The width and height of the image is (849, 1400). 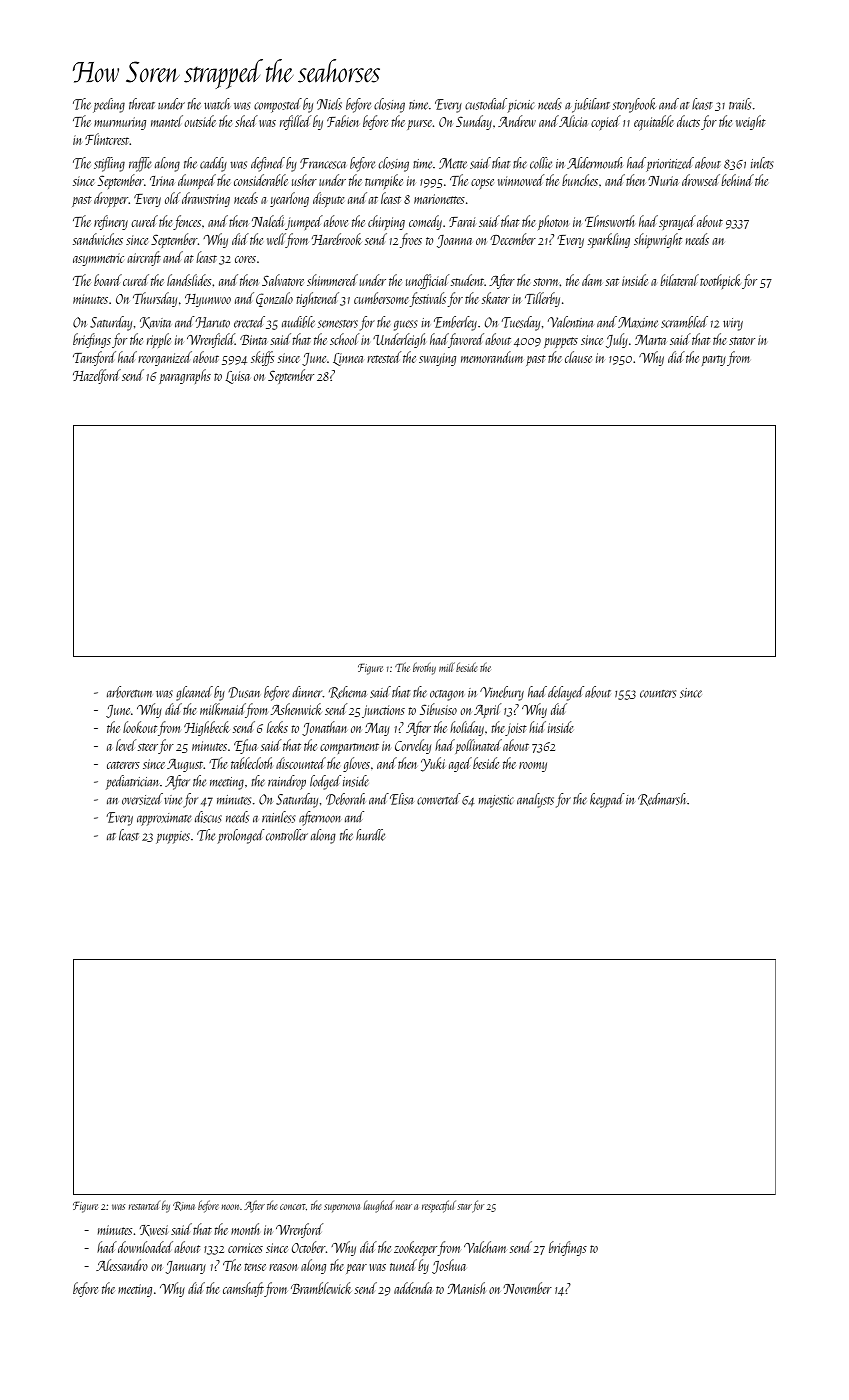 I want to click on memorandum, so click(x=492, y=357).
